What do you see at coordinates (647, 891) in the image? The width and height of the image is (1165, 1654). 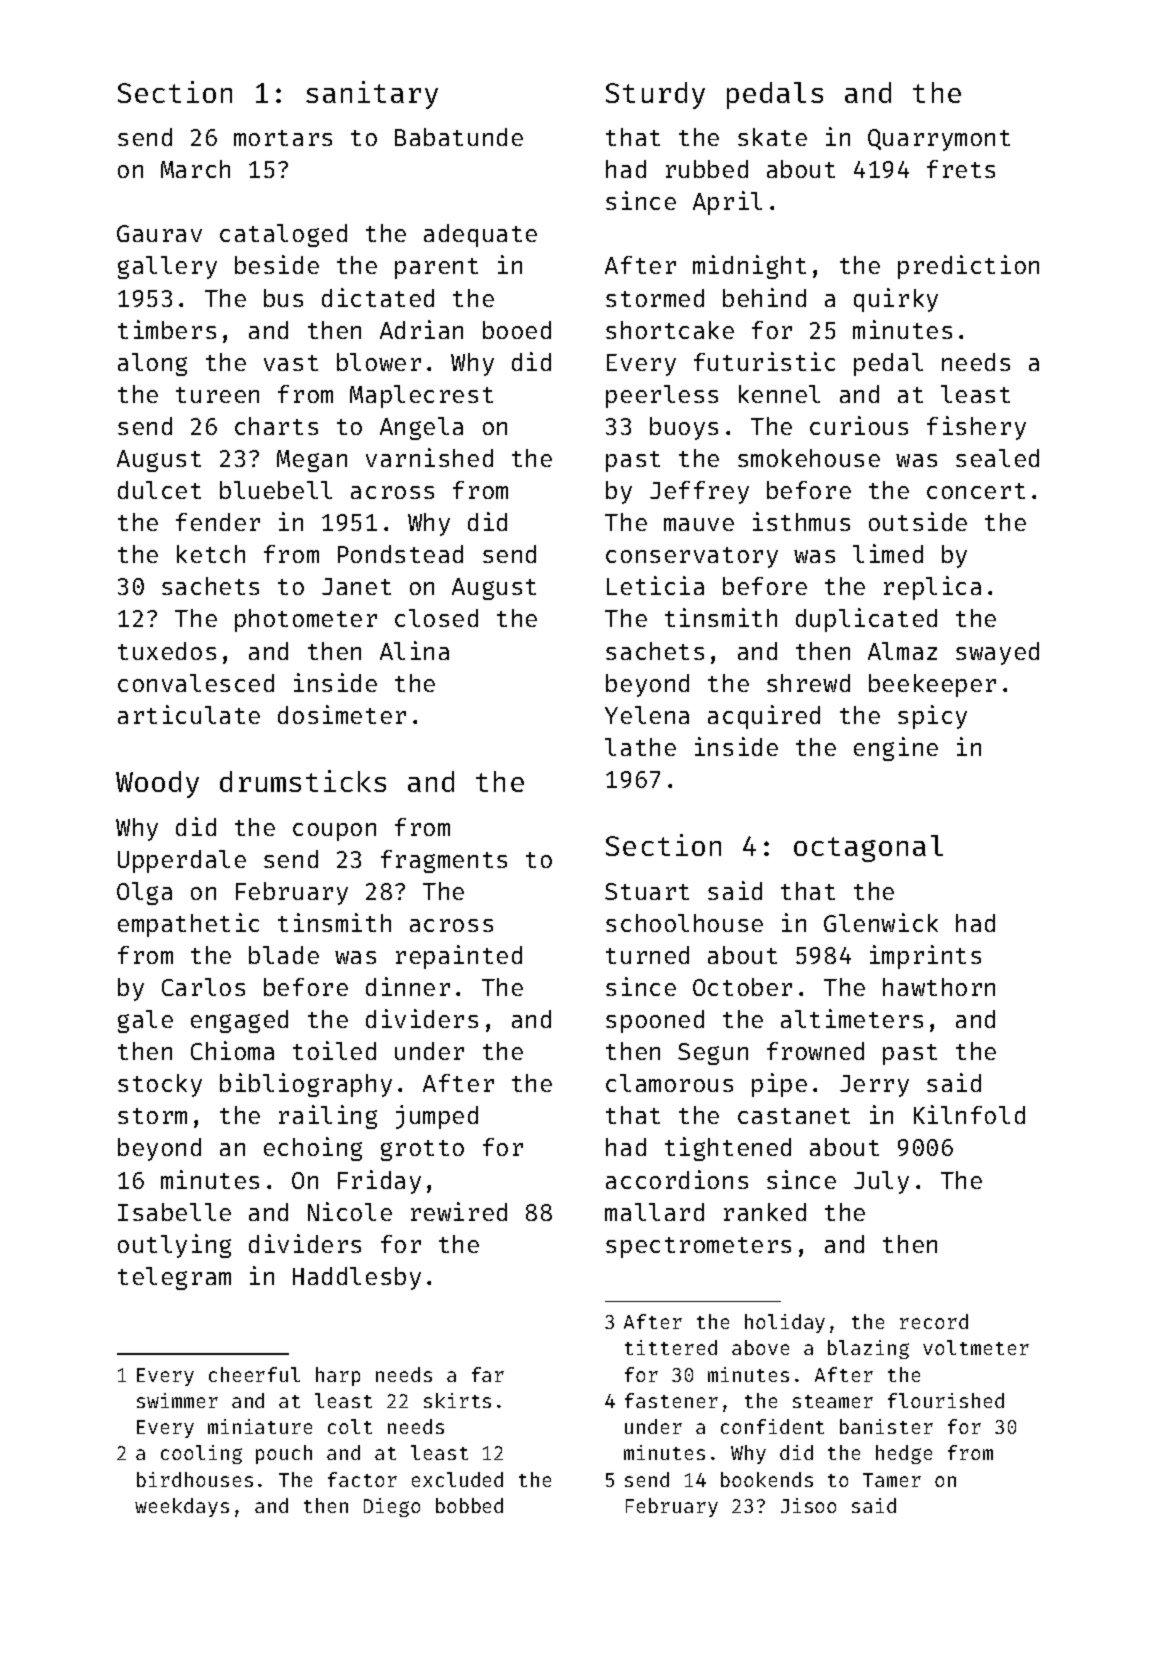 I see `Stuart` at bounding box center [647, 891].
